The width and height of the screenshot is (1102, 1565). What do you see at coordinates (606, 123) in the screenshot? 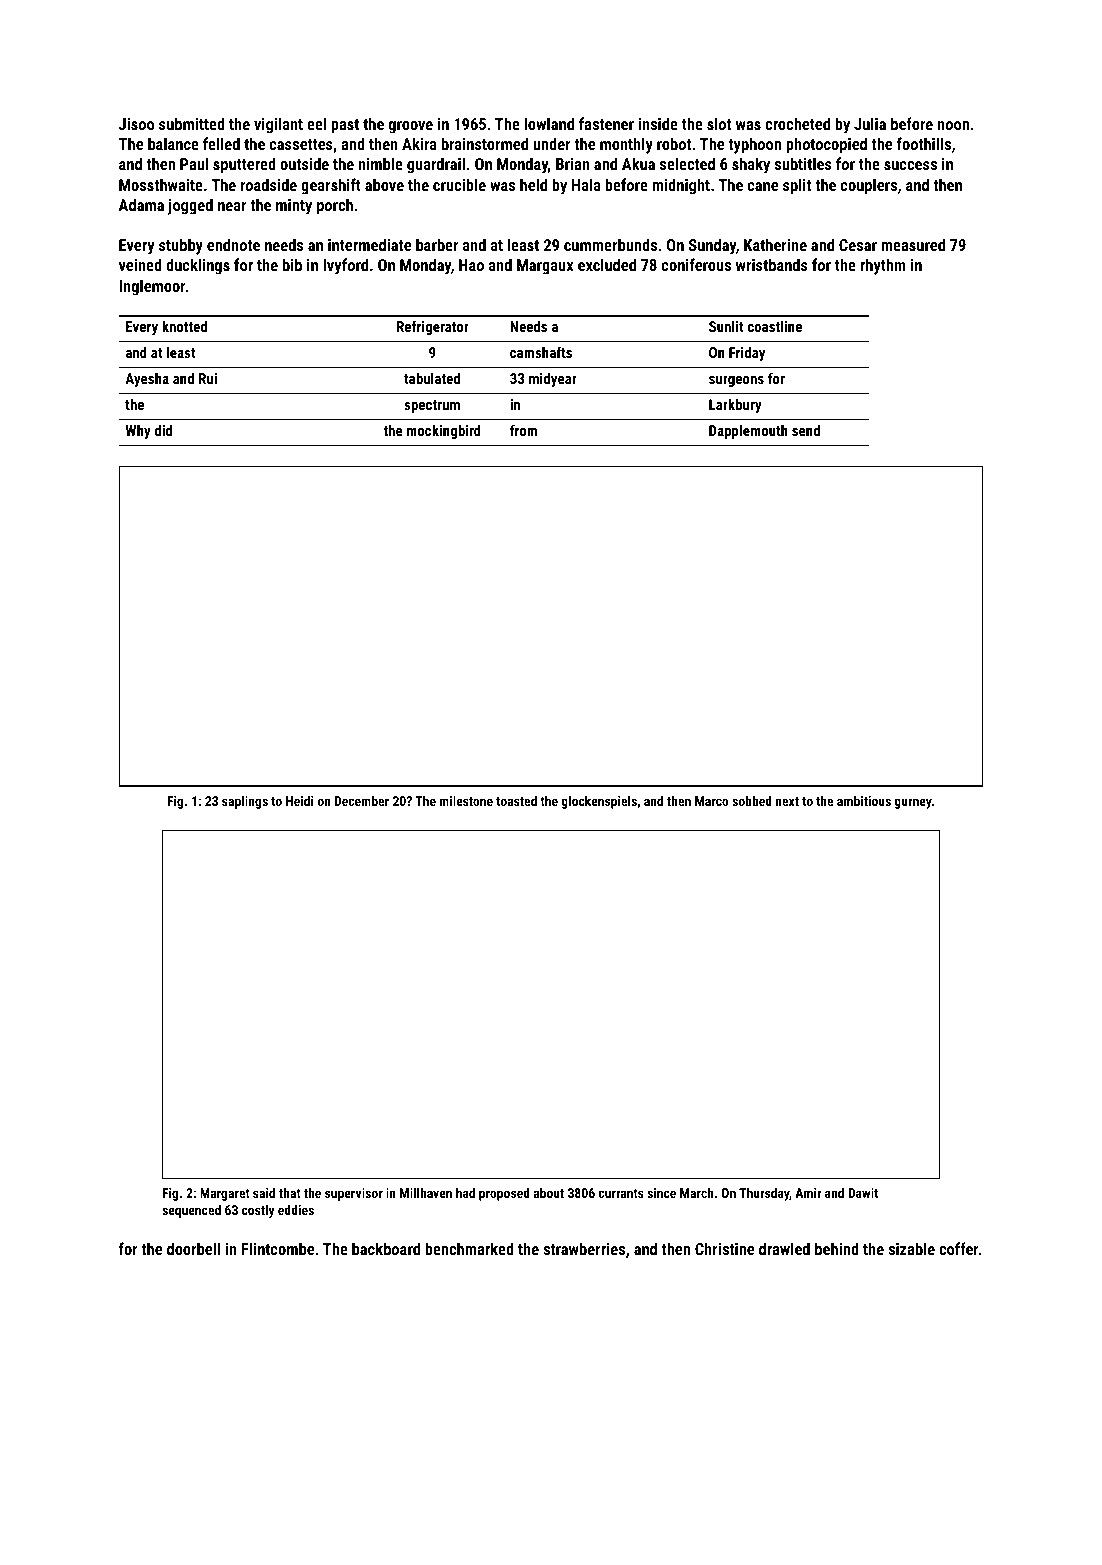
I see `fastener` at bounding box center [606, 123].
